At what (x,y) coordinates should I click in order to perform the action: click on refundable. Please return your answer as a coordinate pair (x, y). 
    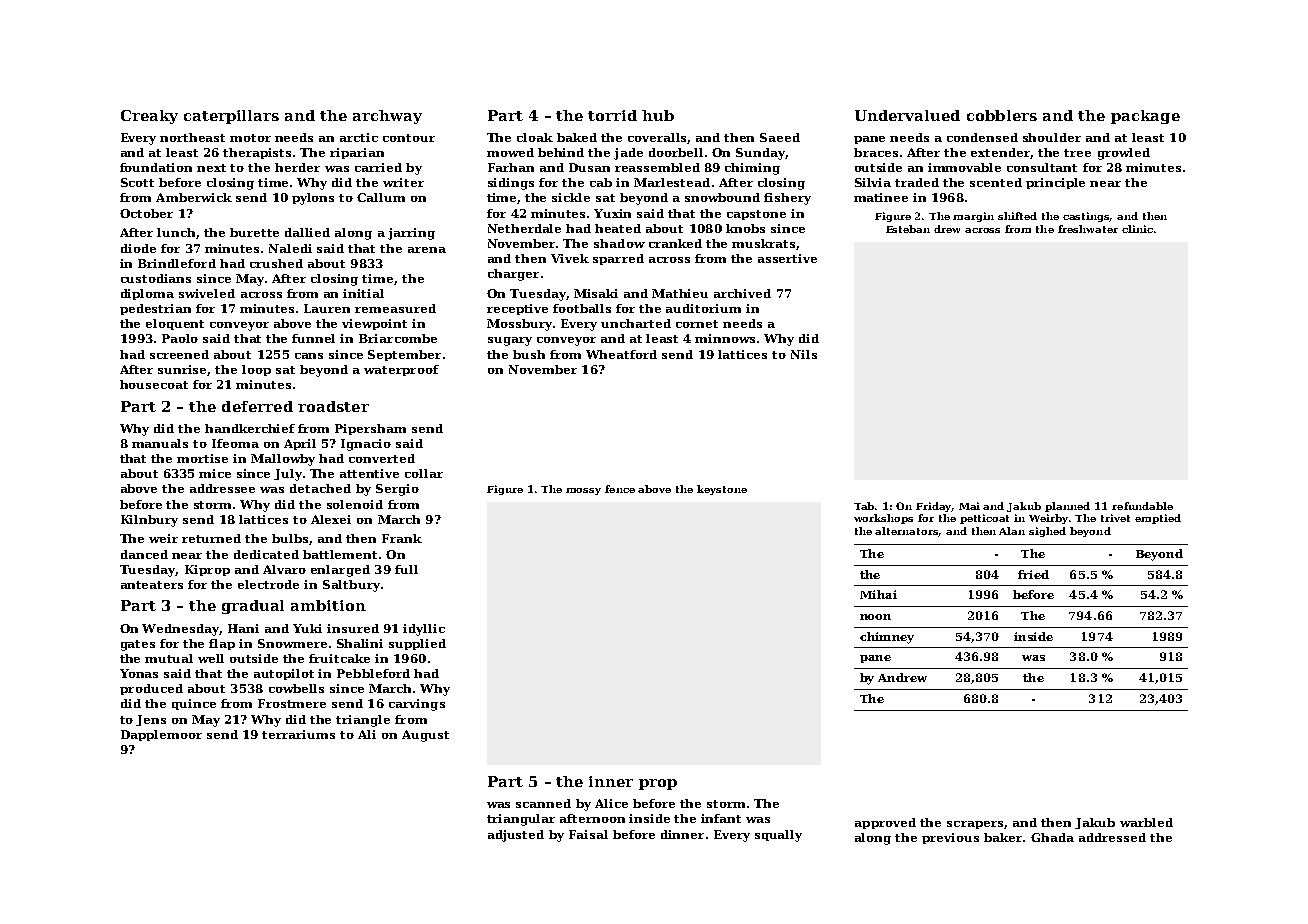
    Looking at the image, I should click on (1142, 506).
